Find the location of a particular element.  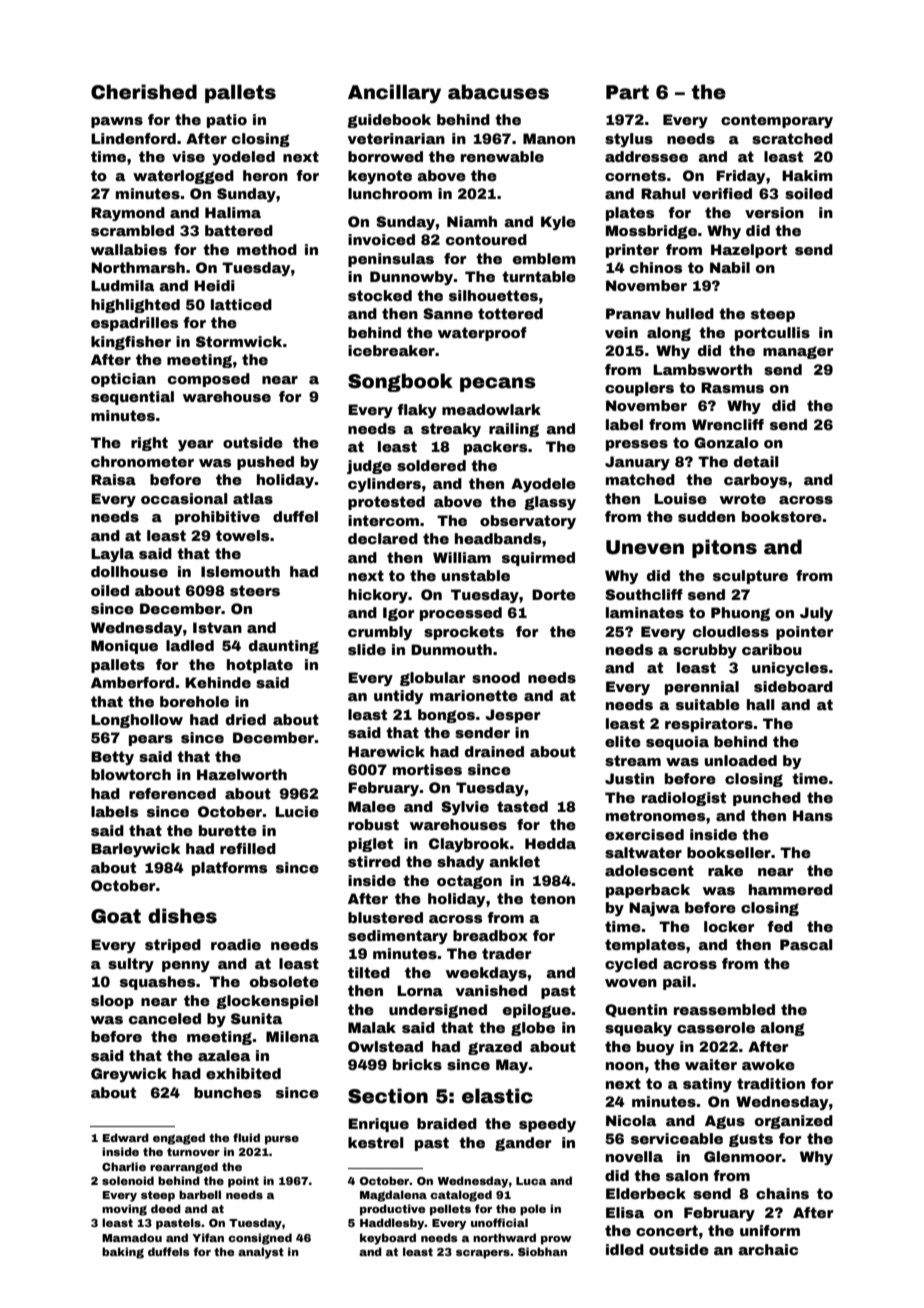

grazed is located at coordinates (495, 1048).
